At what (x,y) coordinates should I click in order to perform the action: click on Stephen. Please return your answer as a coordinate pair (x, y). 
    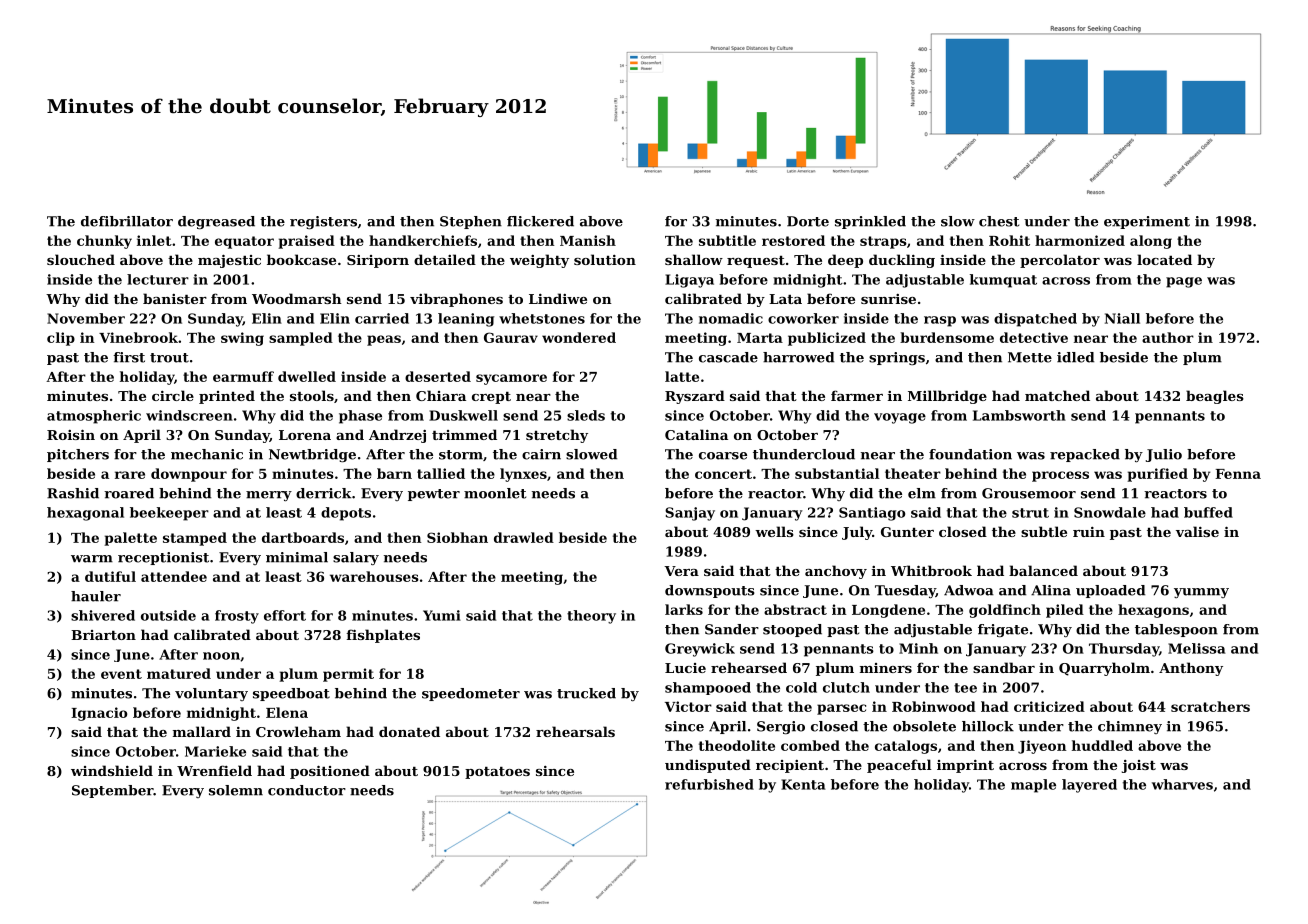
    Looking at the image, I should click on (471, 222).
